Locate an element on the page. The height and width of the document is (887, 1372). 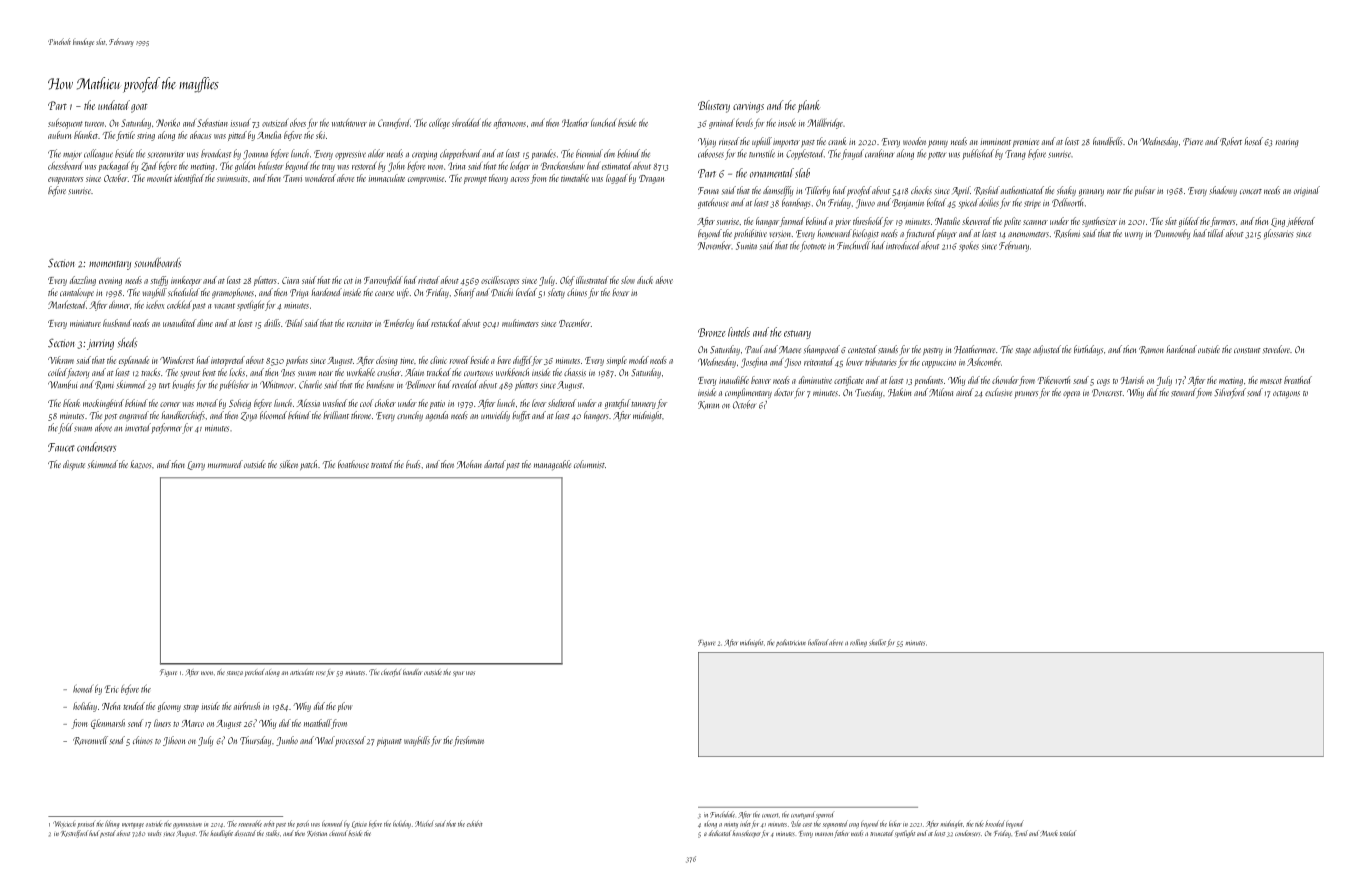
boathouse is located at coordinates (353, 464).
